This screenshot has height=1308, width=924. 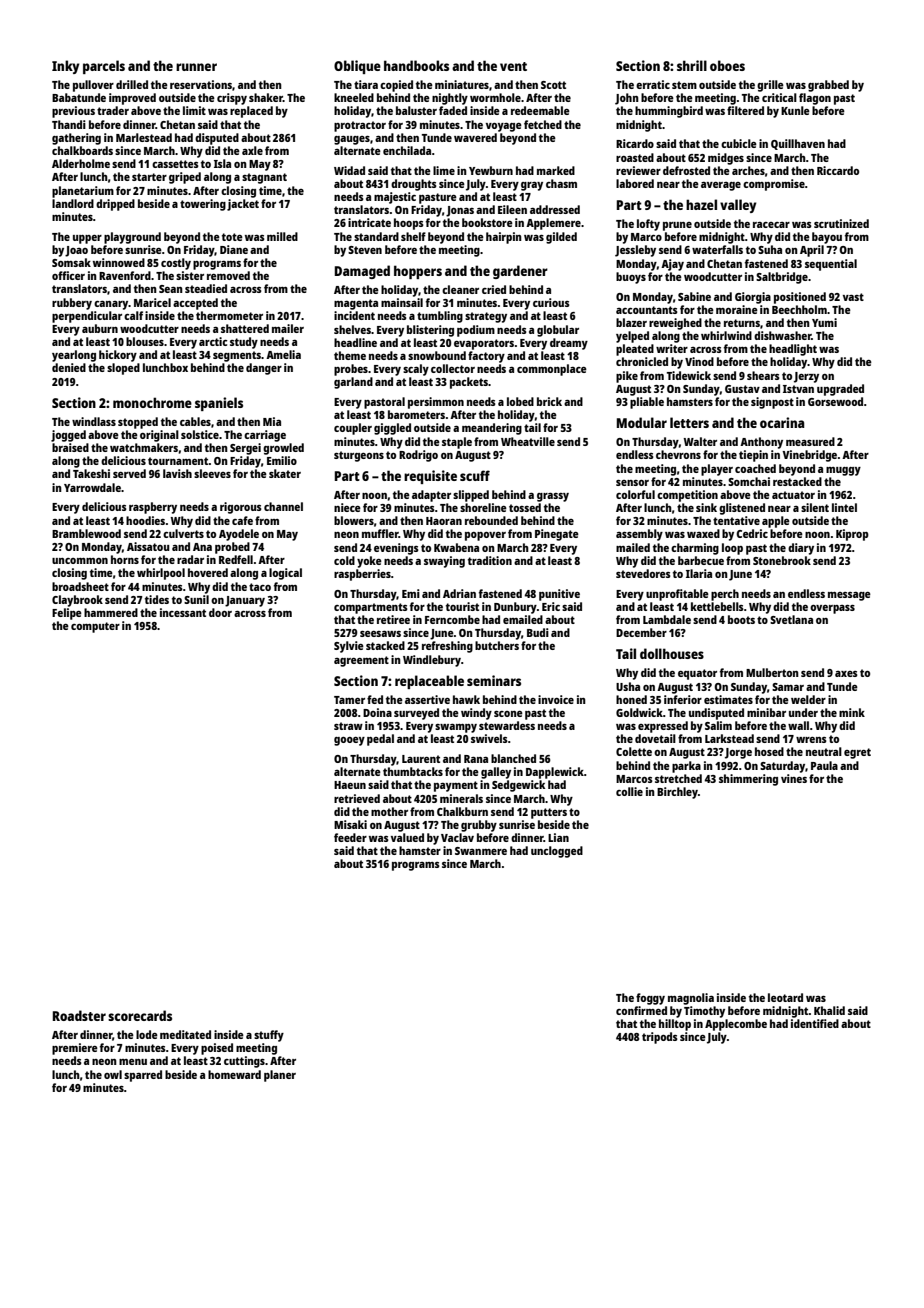 I want to click on Roadster, so click(x=79, y=1015).
